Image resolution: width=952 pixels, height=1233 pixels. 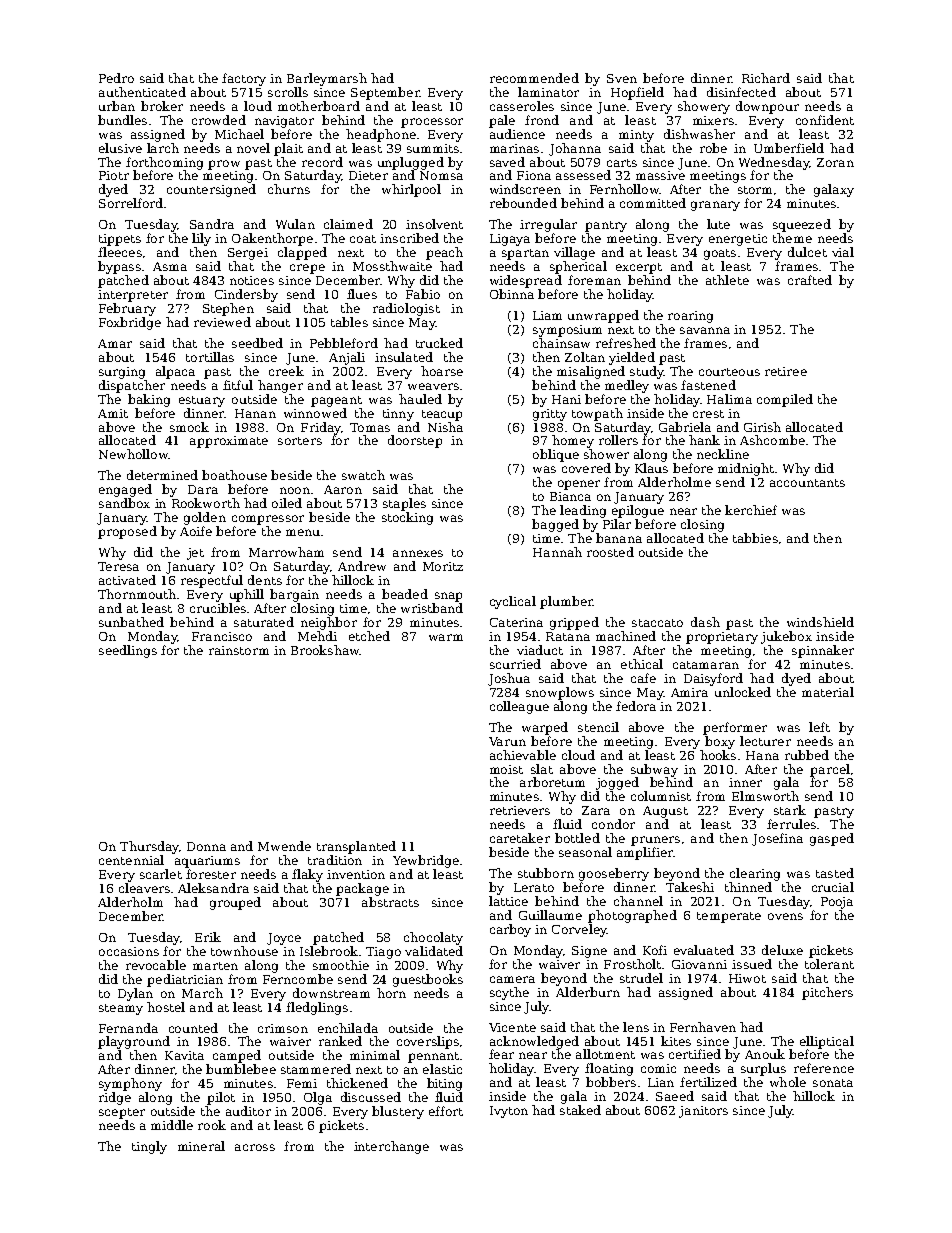 What do you see at coordinates (316, 1069) in the screenshot?
I see `stammered` at bounding box center [316, 1069].
